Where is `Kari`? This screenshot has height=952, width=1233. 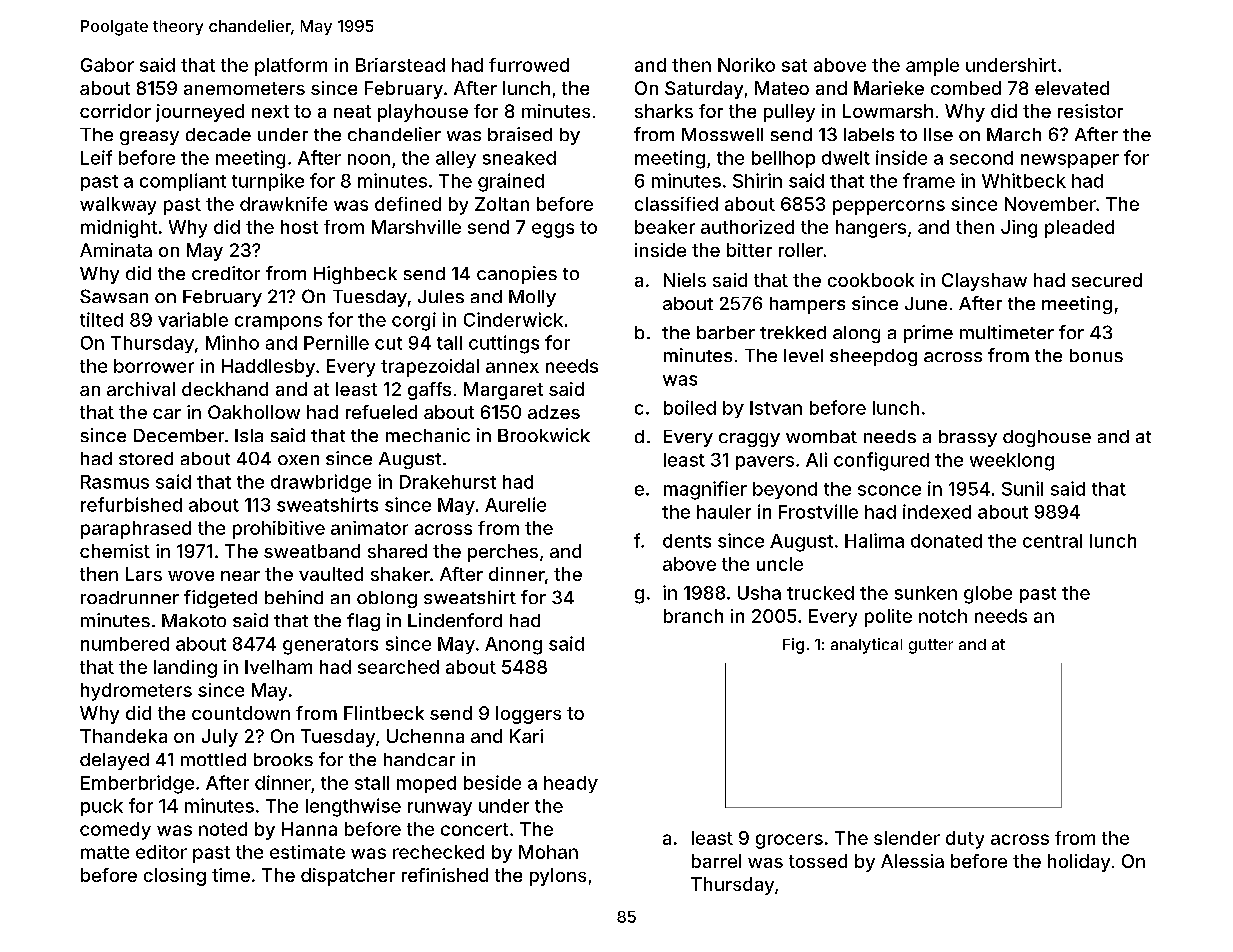
Kari is located at coordinates (526, 736).
